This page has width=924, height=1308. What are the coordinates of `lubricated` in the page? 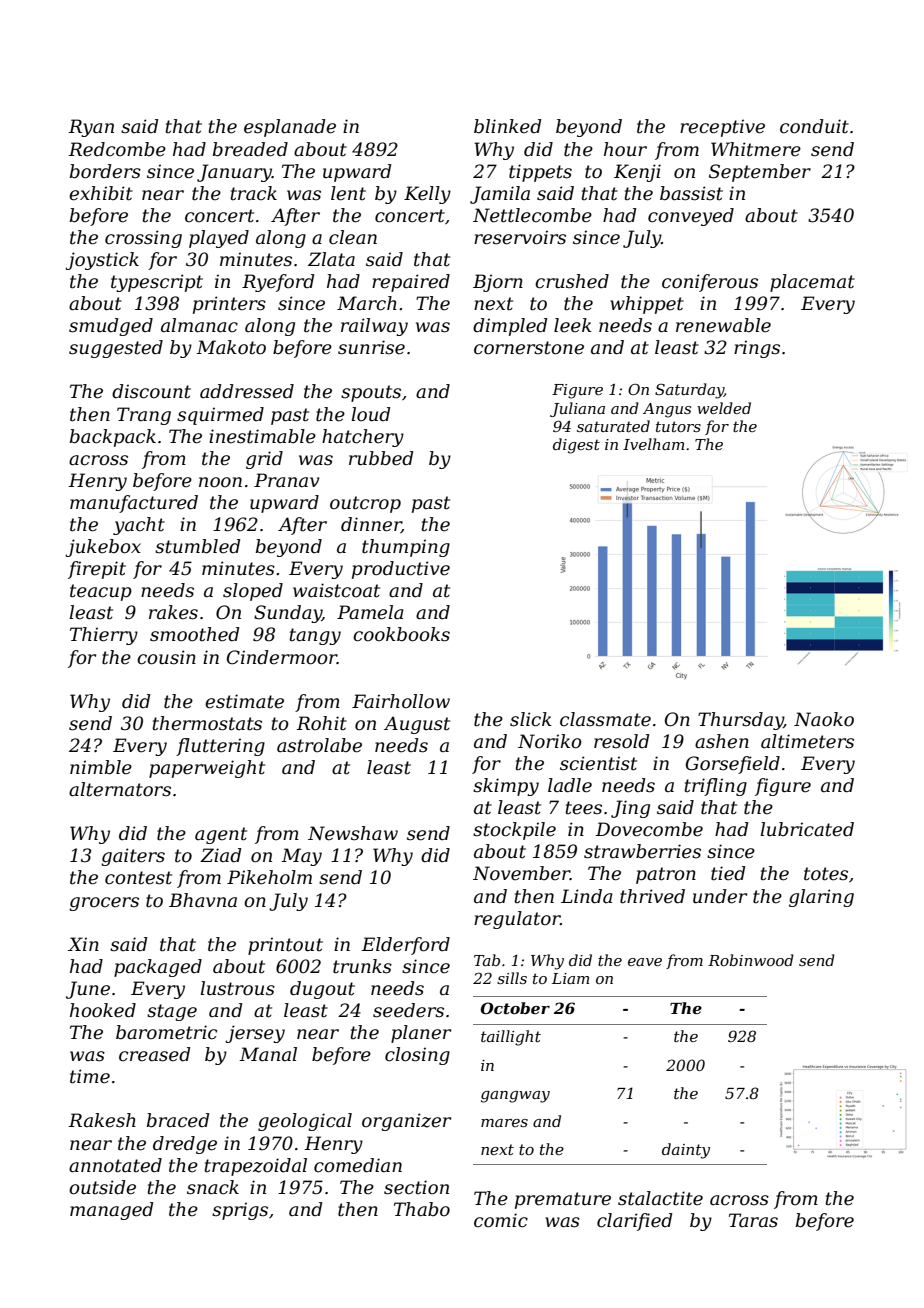 It's located at (807, 829).
